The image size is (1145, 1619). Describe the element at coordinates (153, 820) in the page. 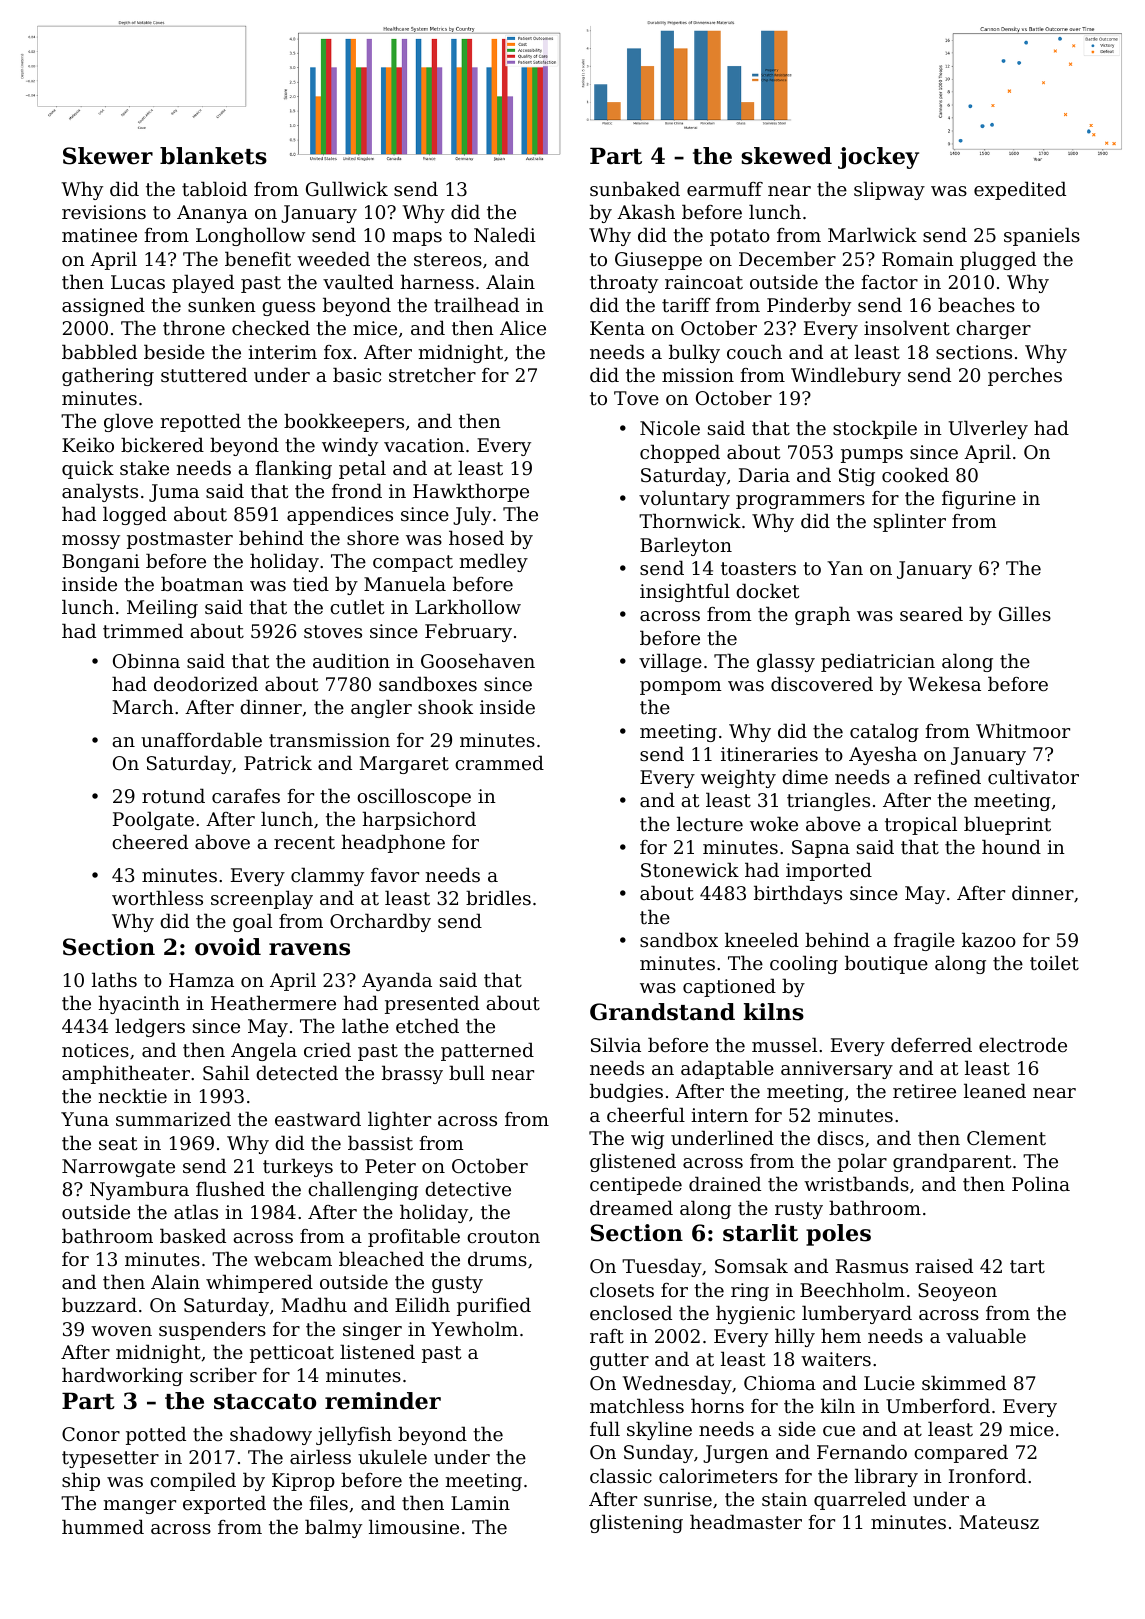

I see `Poolgate` at that location.
